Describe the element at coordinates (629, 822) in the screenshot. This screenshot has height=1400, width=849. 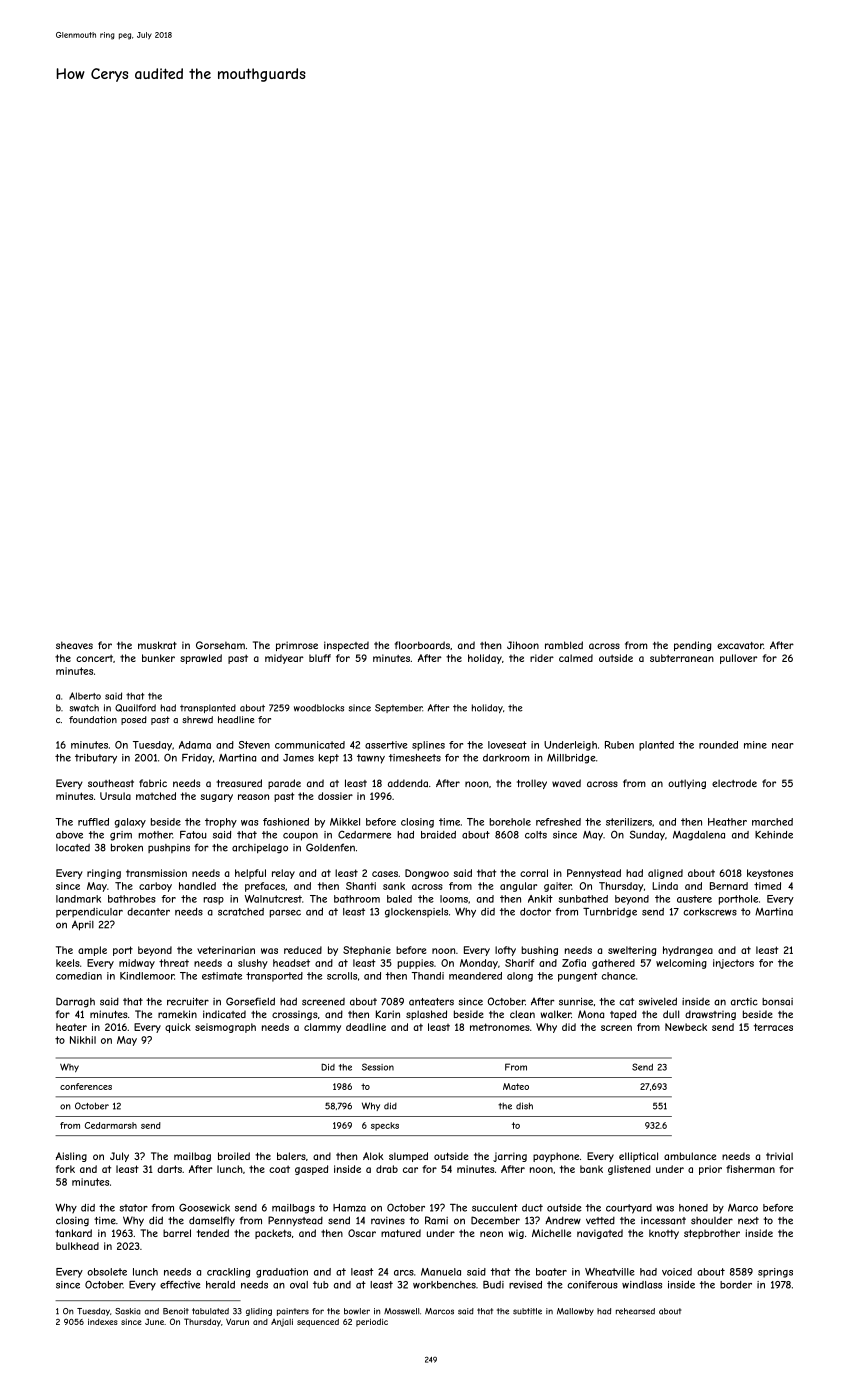
I see `sterilizers` at that location.
